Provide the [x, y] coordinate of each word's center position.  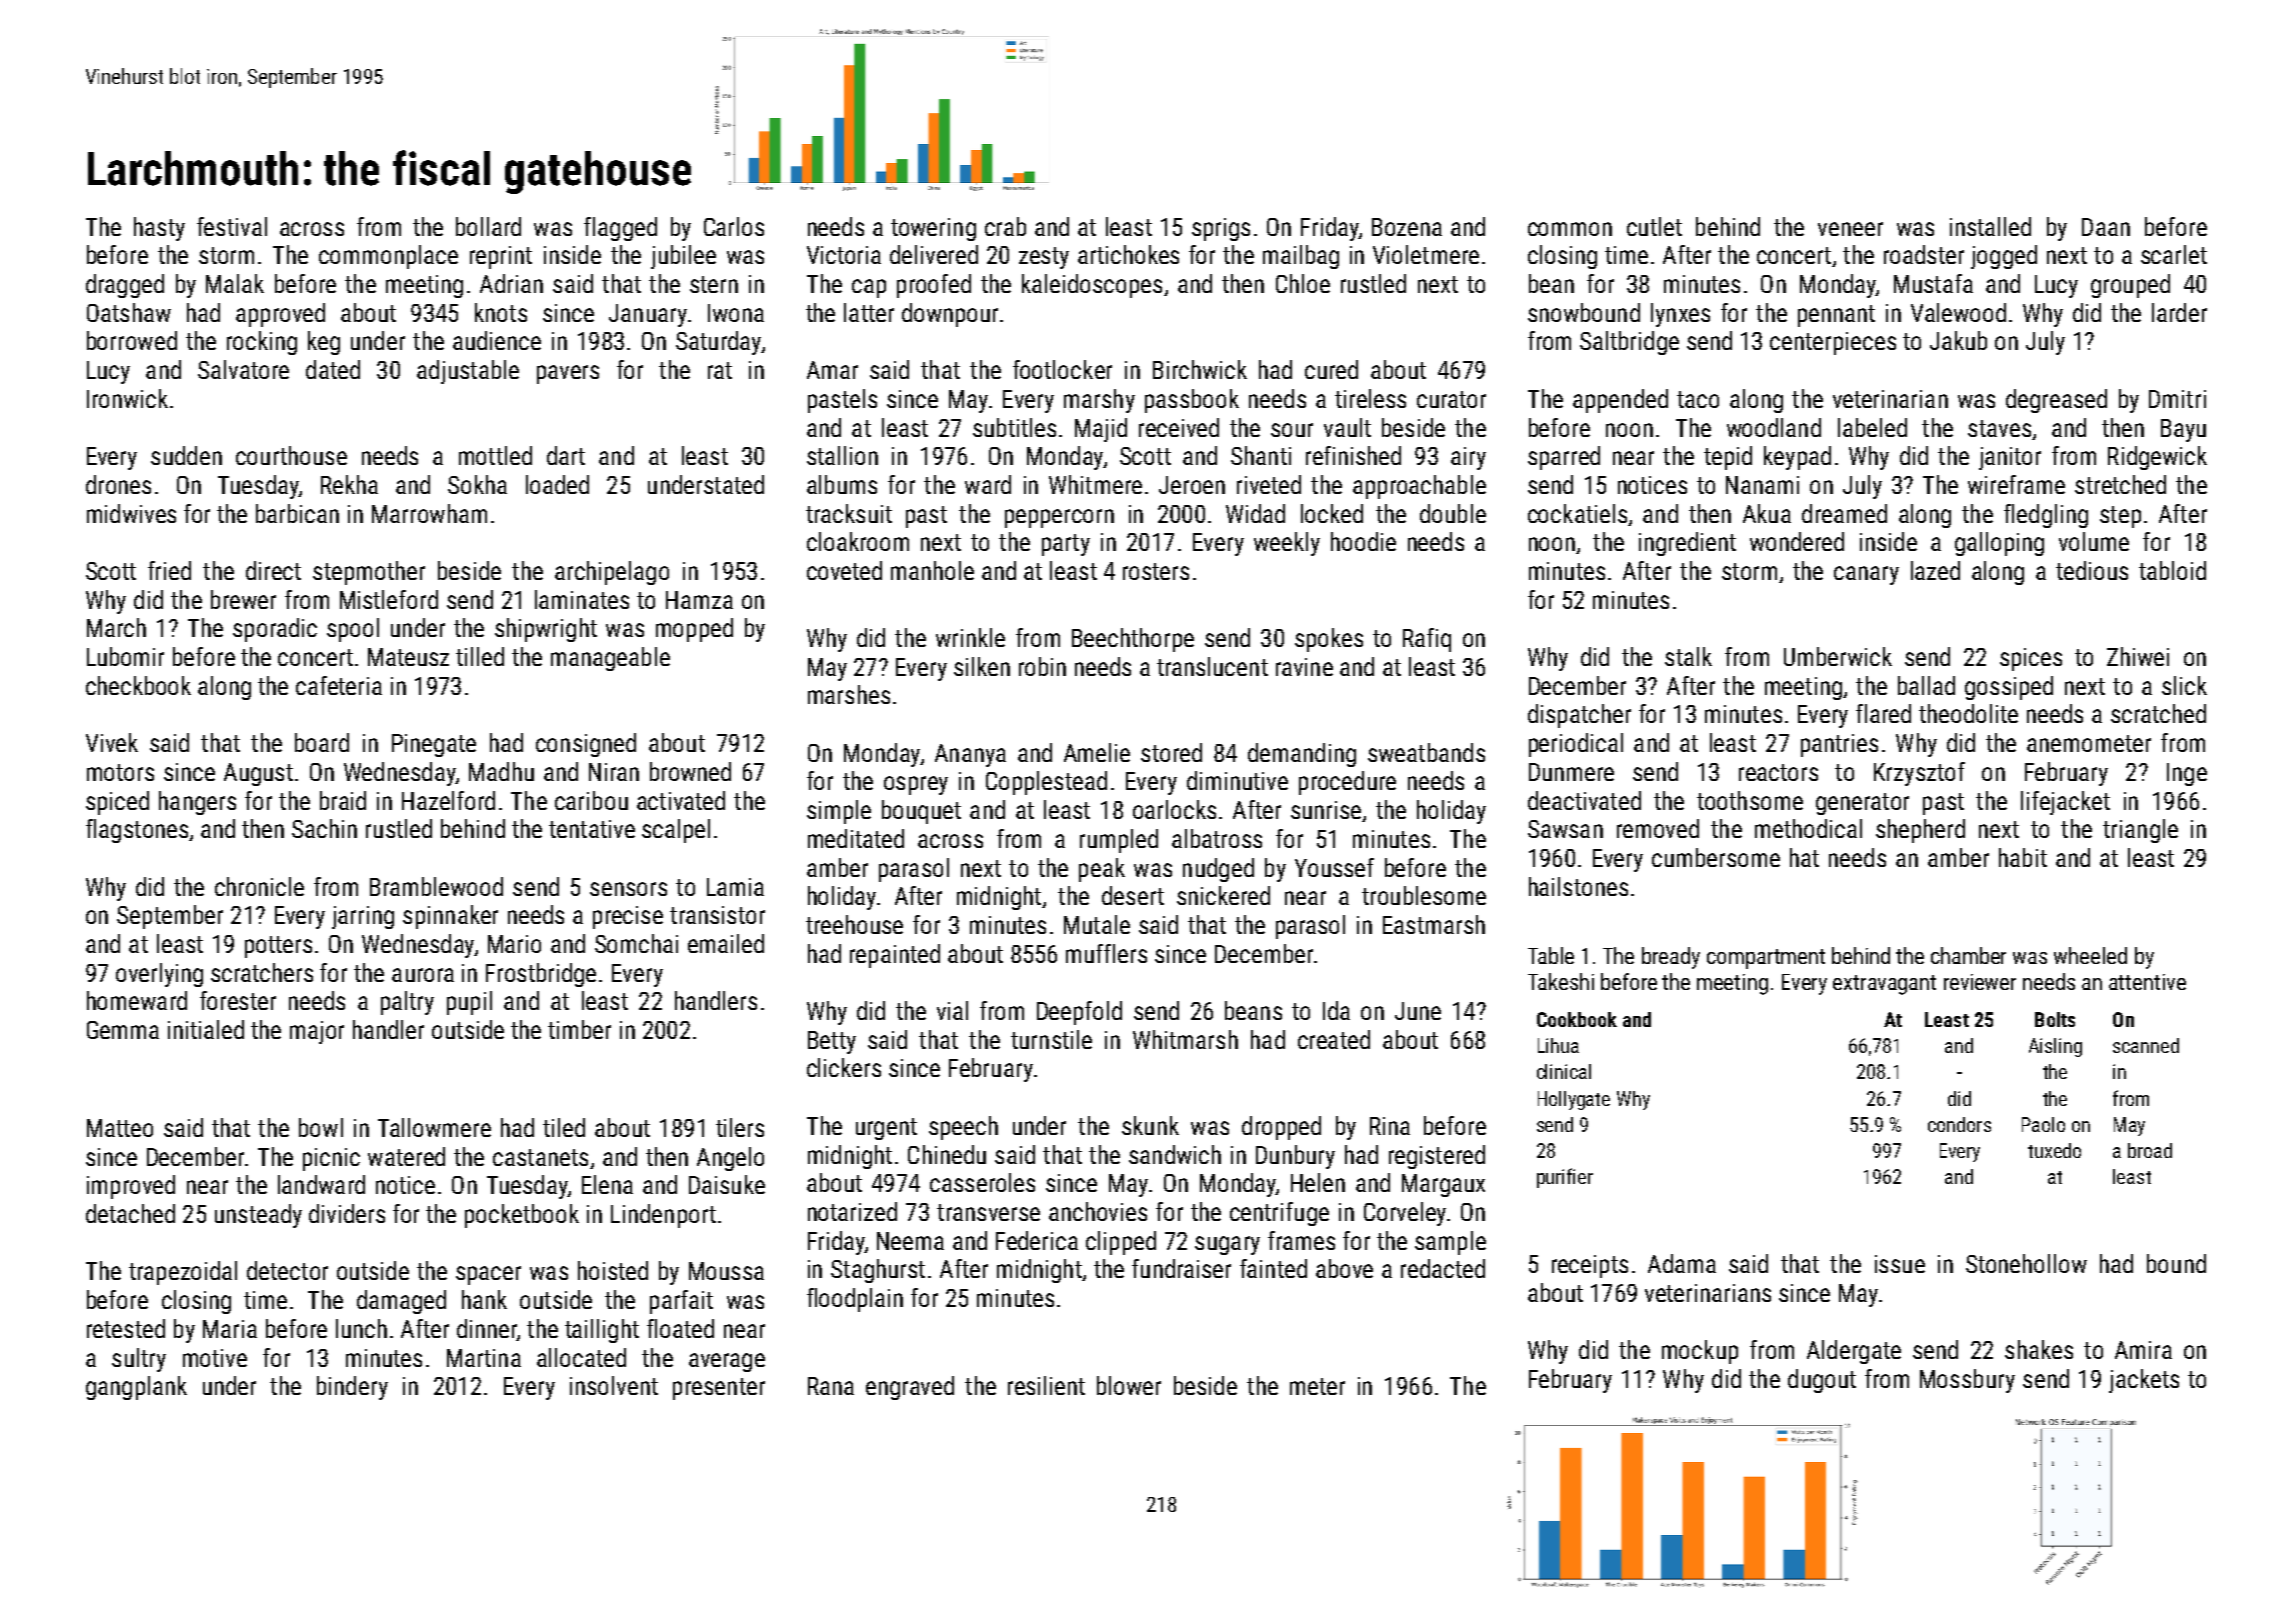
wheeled [2090, 955]
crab [1005, 226]
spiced [117, 803]
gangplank [136, 1388]
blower [1129, 1385]
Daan [2106, 227]
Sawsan [1565, 829]
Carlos [734, 226]
